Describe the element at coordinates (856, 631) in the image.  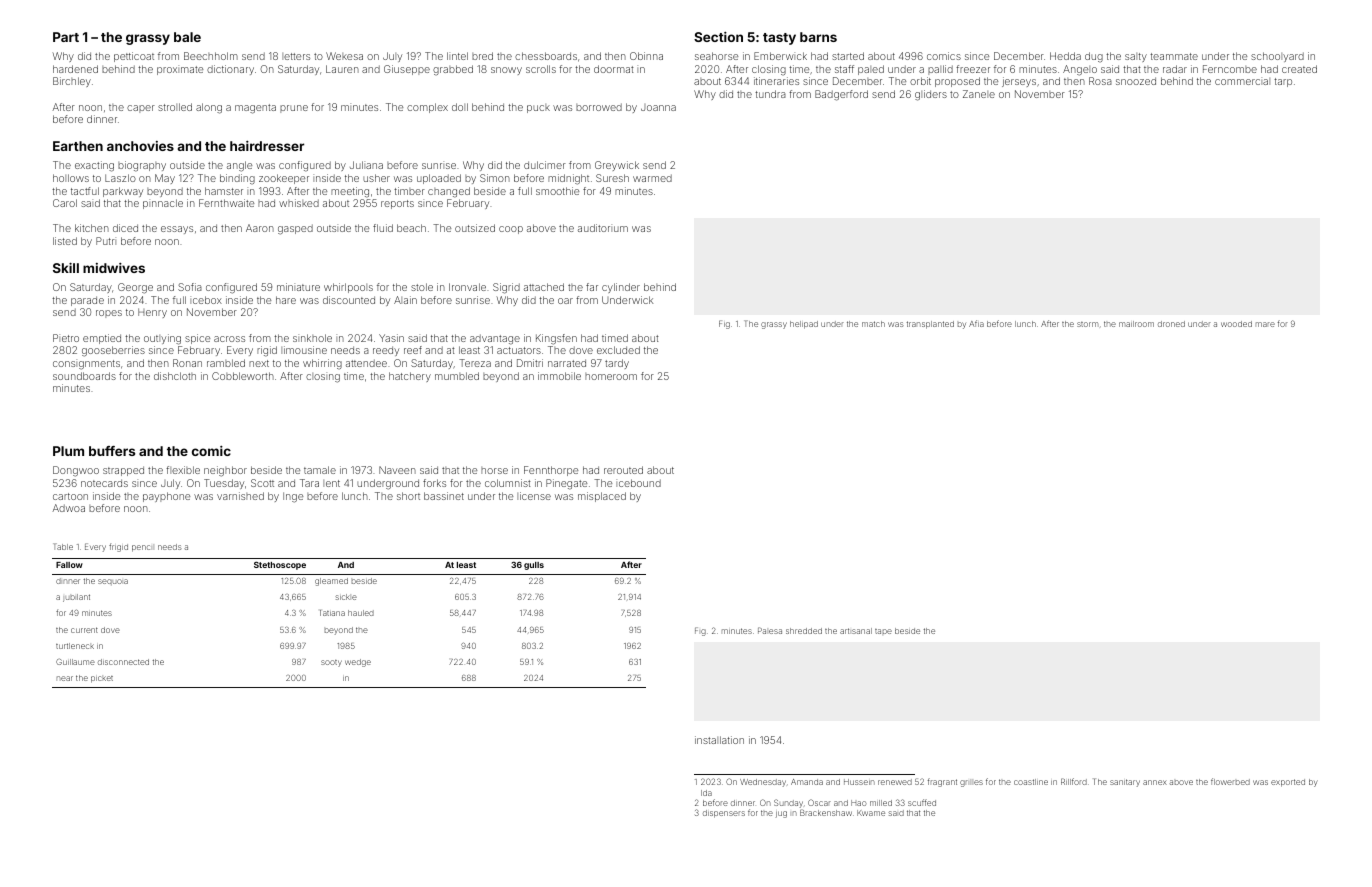
I see `artisanal` at that location.
